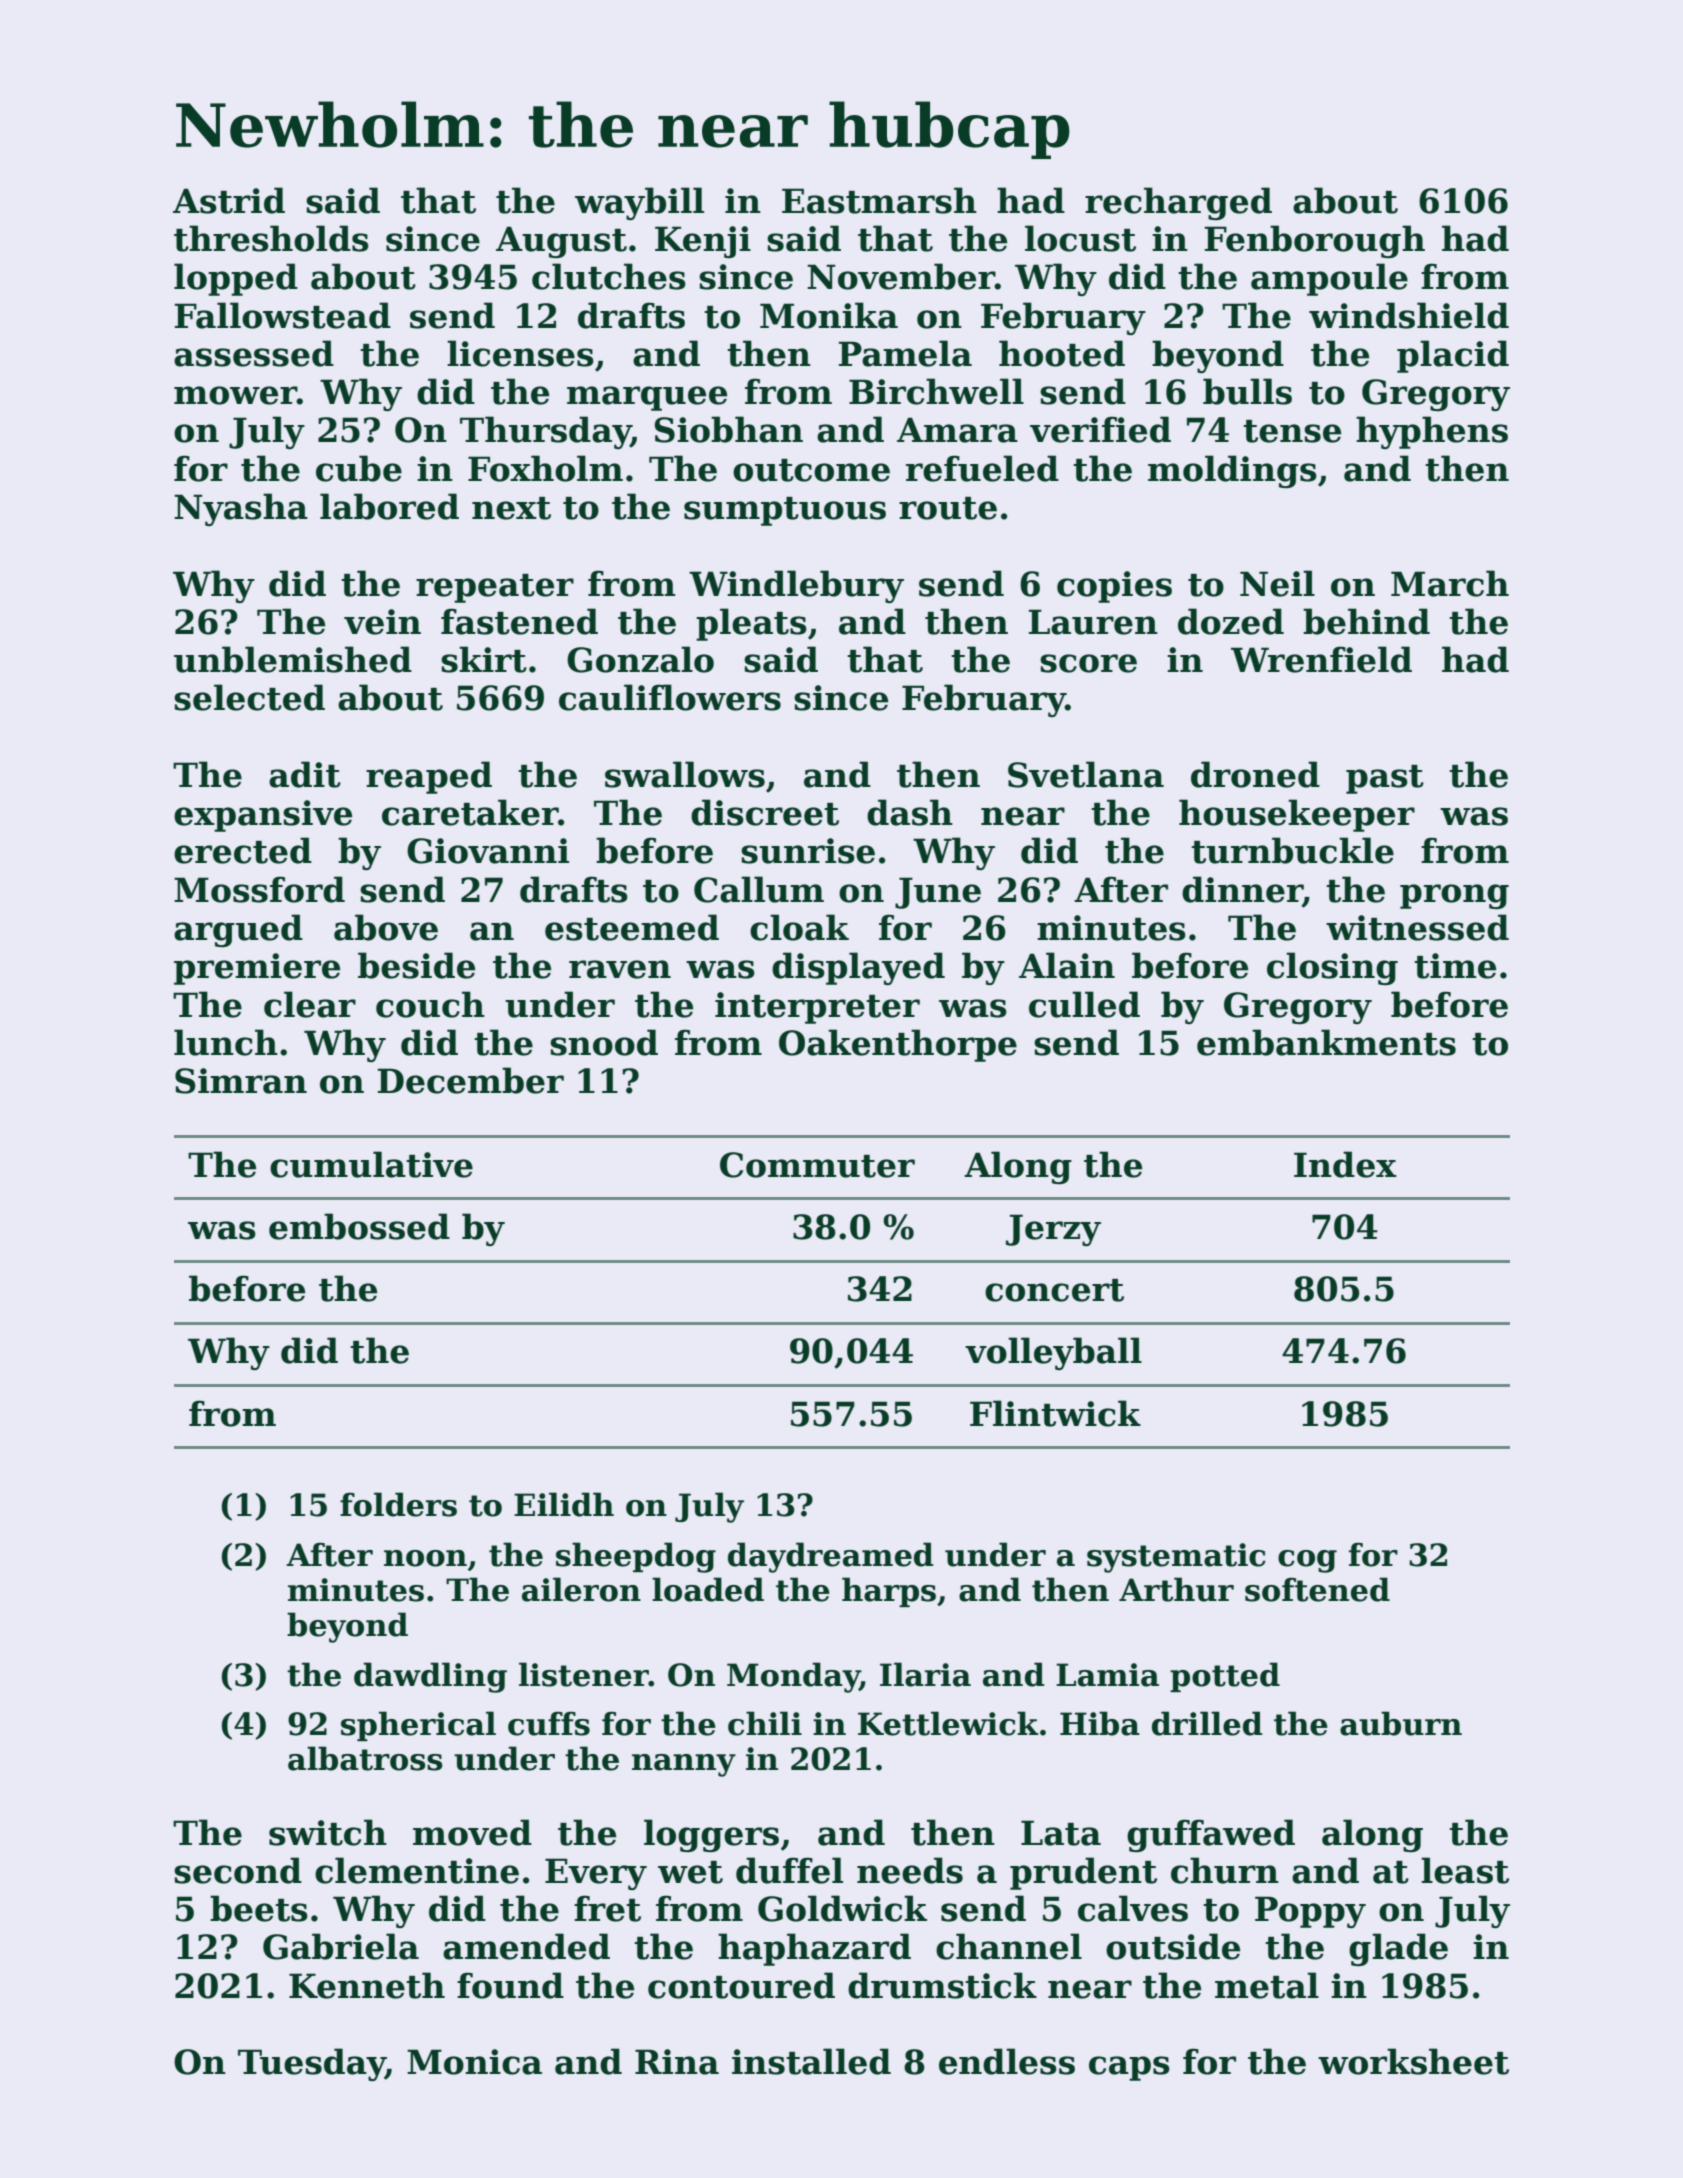  I want to click on caps, so click(1129, 2068).
